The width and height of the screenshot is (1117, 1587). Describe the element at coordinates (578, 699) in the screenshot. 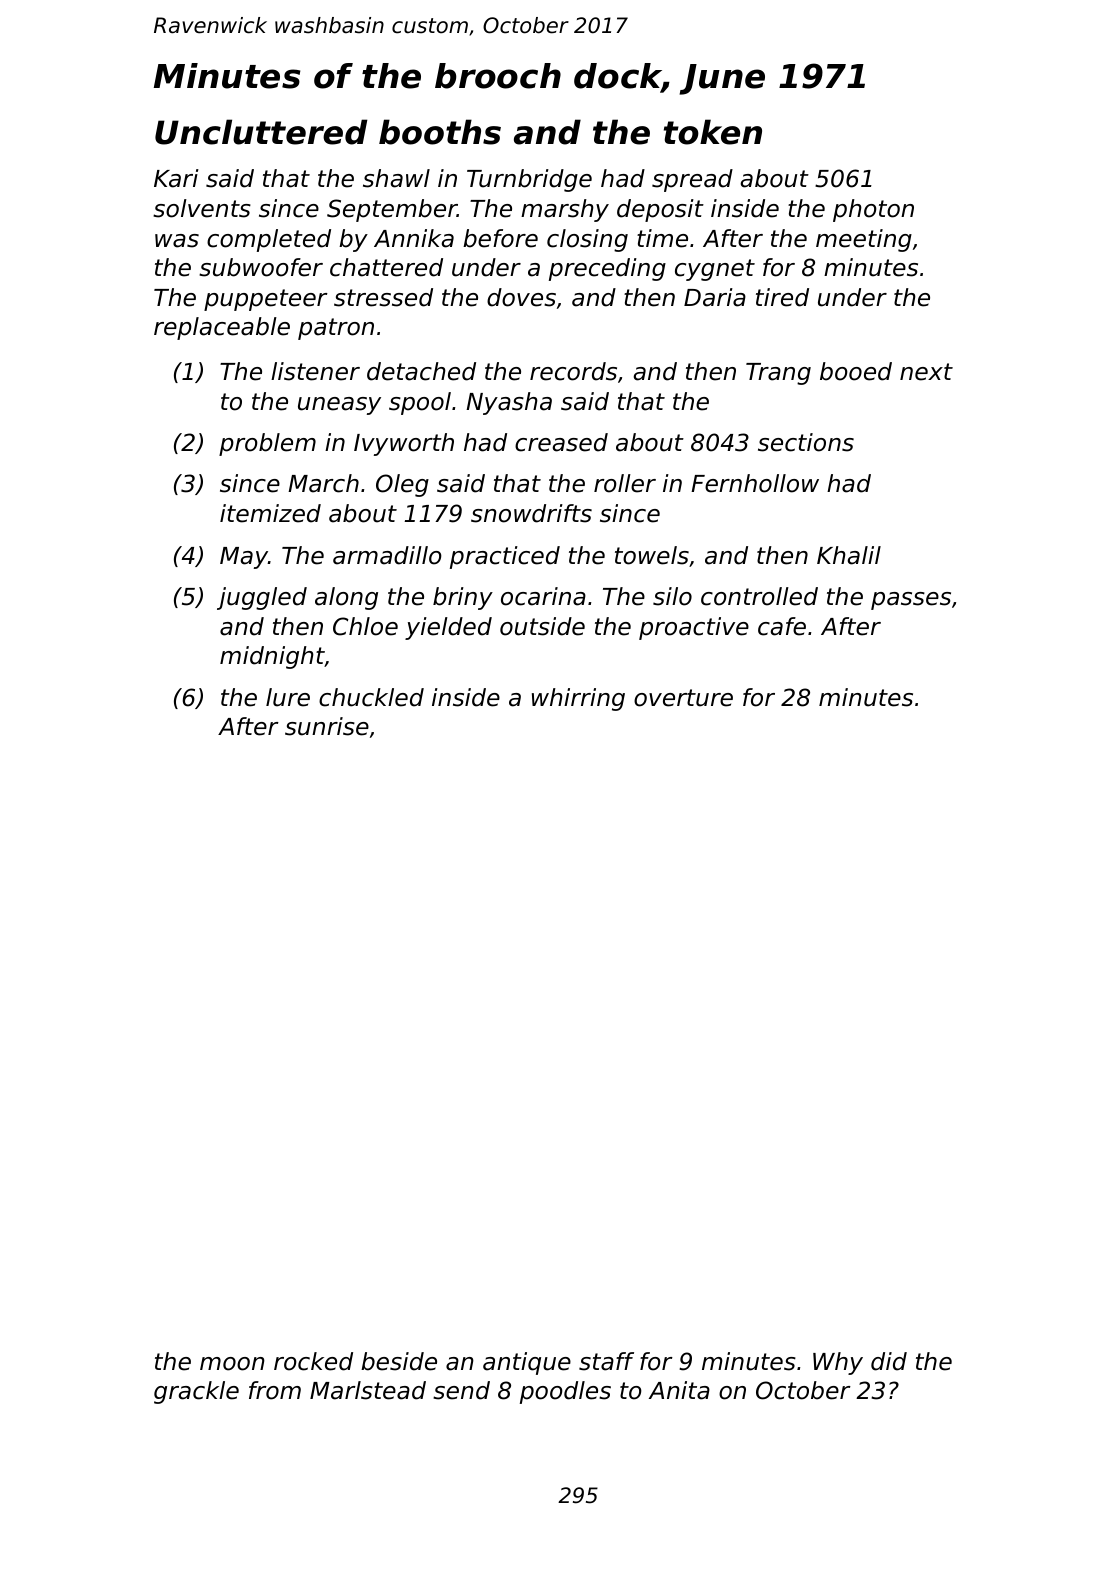

I see `whirring` at that location.
